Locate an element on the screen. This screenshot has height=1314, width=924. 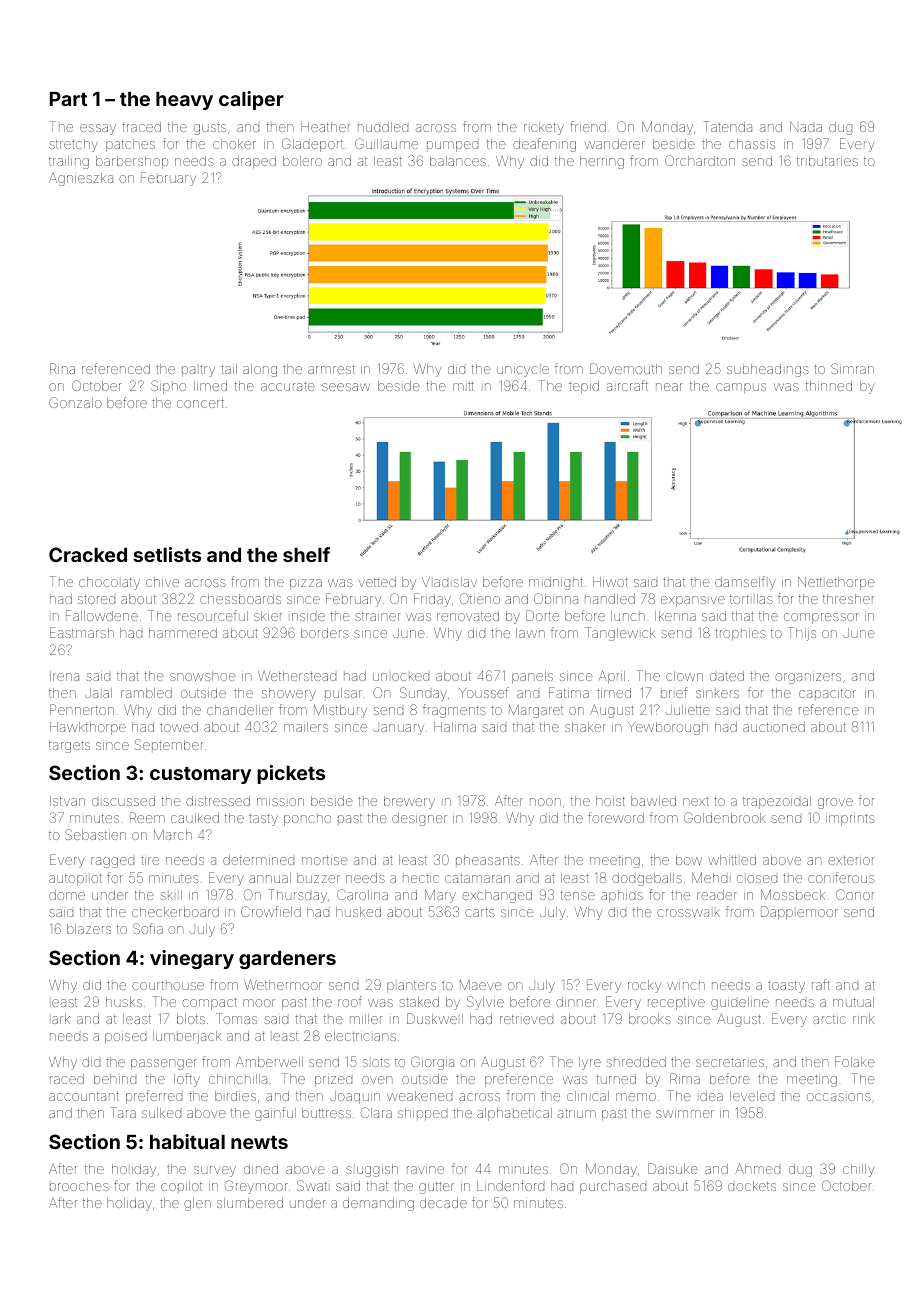
huddled is located at coordinates (383, 127).
